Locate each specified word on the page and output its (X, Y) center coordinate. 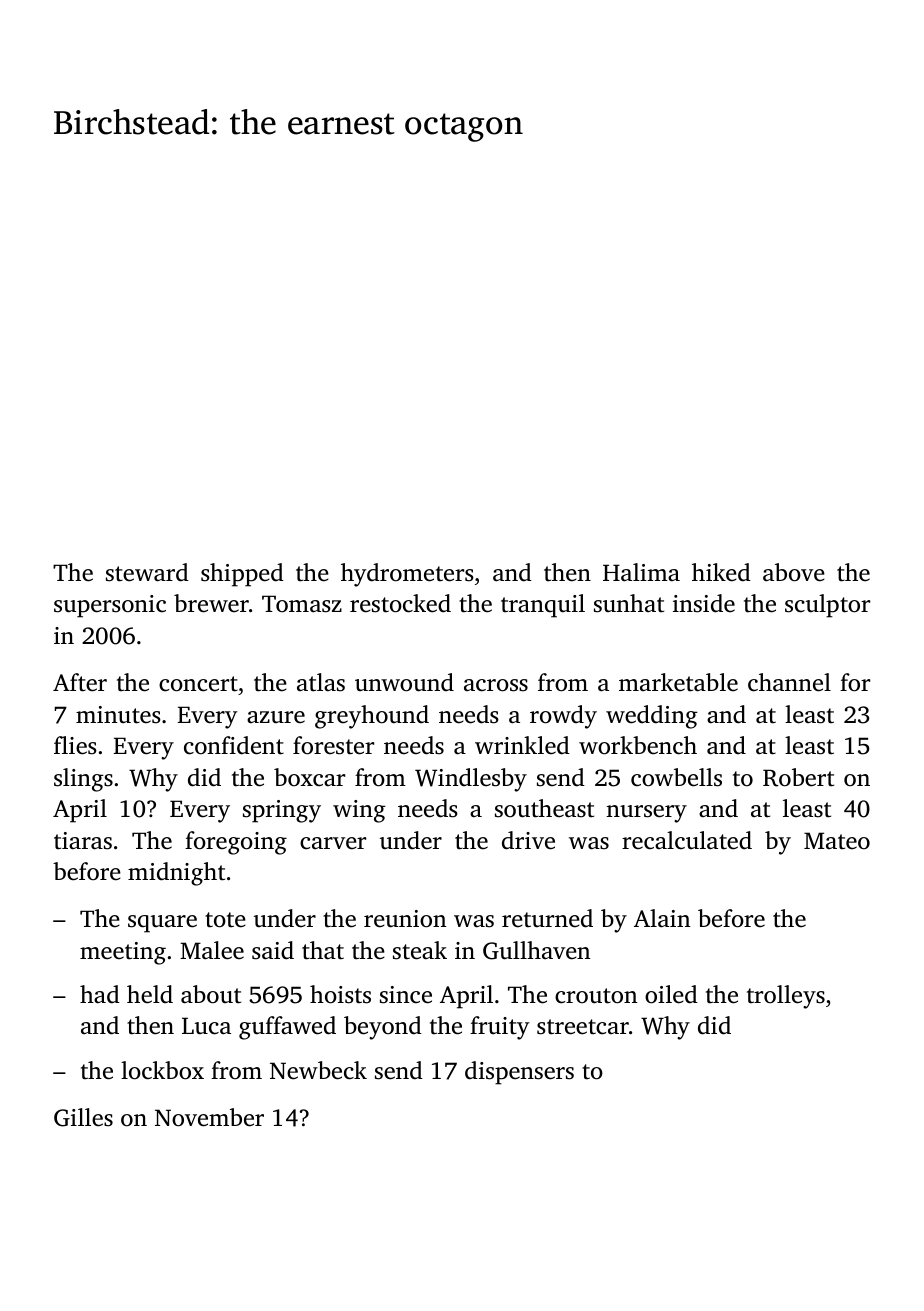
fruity (499, 1028)
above (794, 572)
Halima (641, 572)
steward (147, 572)
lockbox (162, 1070)
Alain (662, 918)
